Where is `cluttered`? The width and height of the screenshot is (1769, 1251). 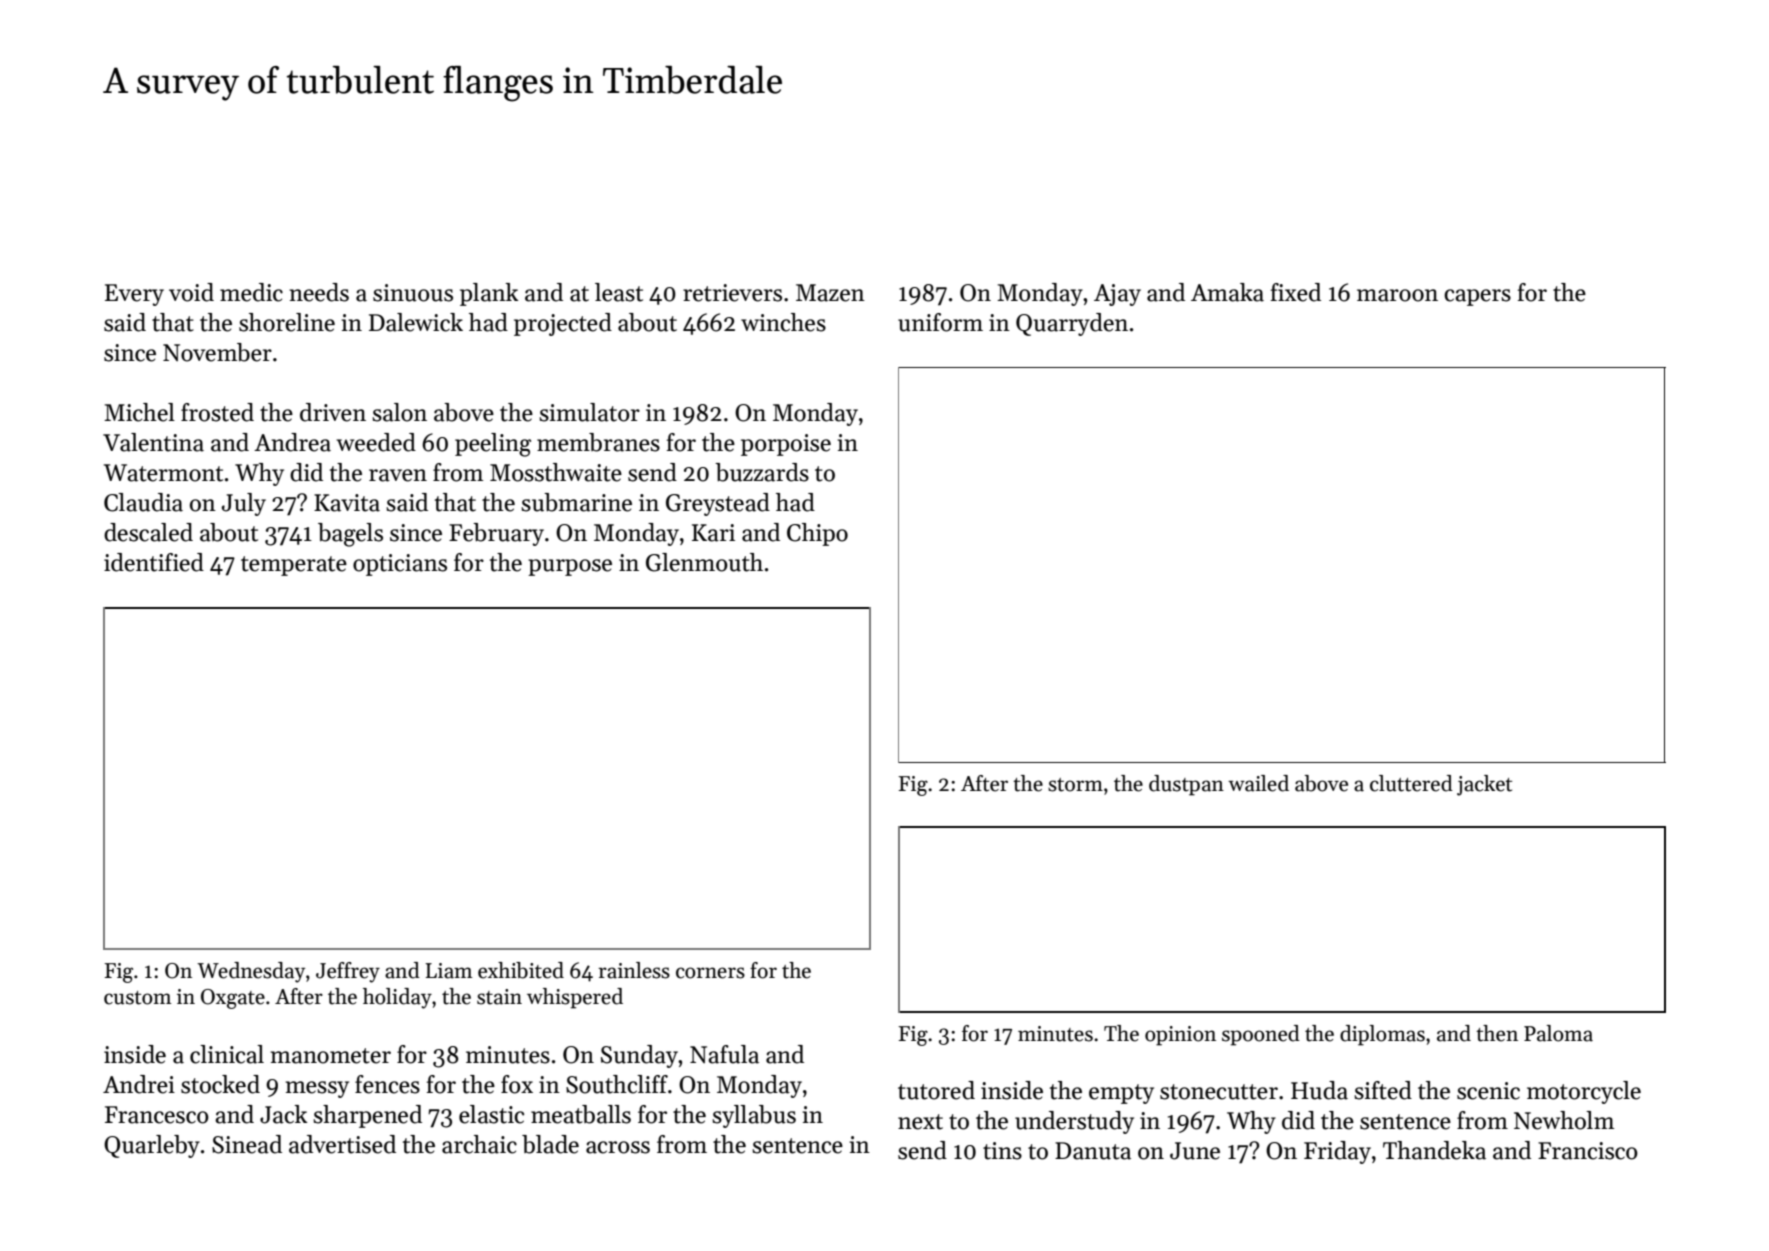
cluttered is located at coordinates (1411, 783).
